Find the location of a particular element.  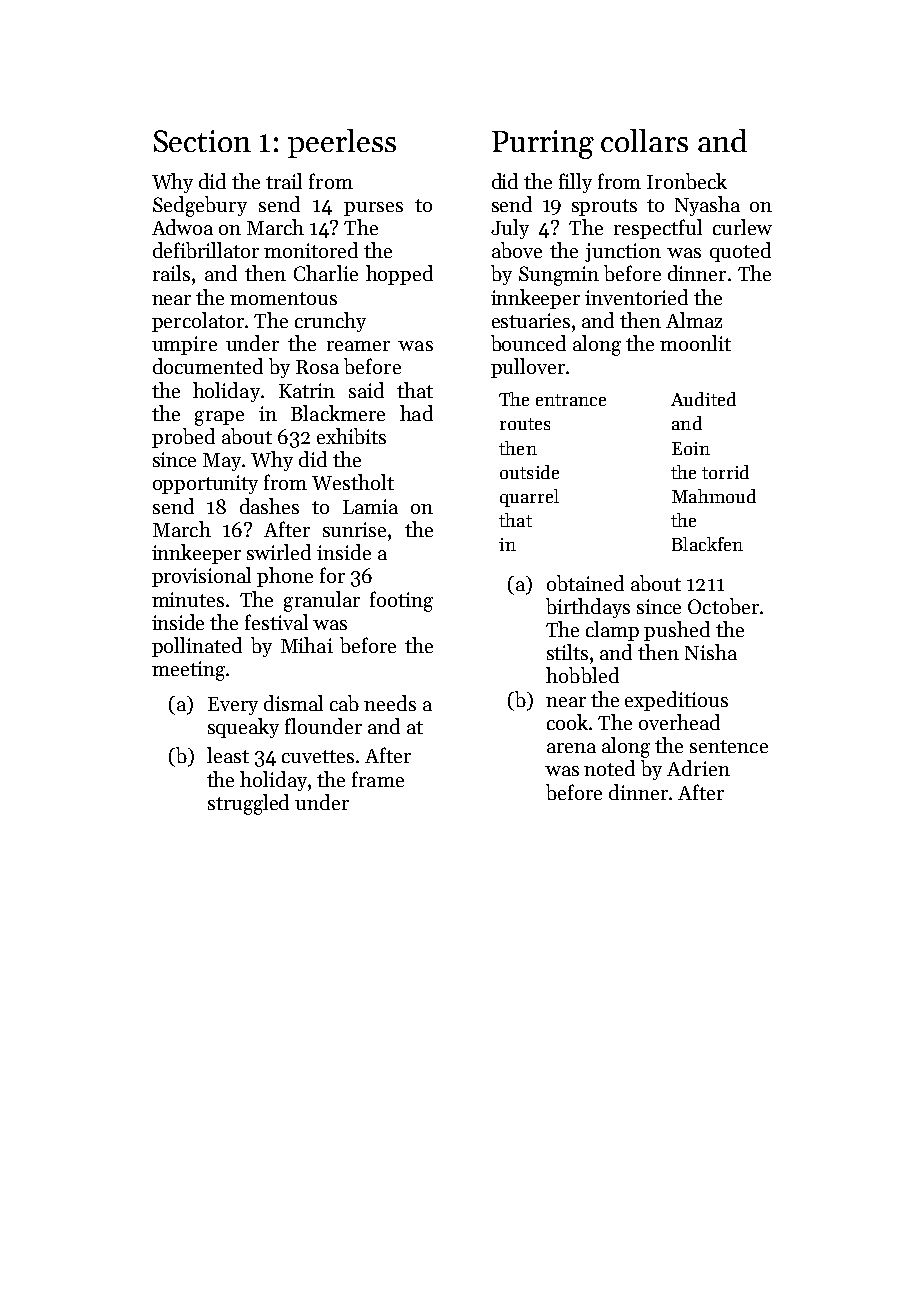

Section is located at coordinates (202, 141).
